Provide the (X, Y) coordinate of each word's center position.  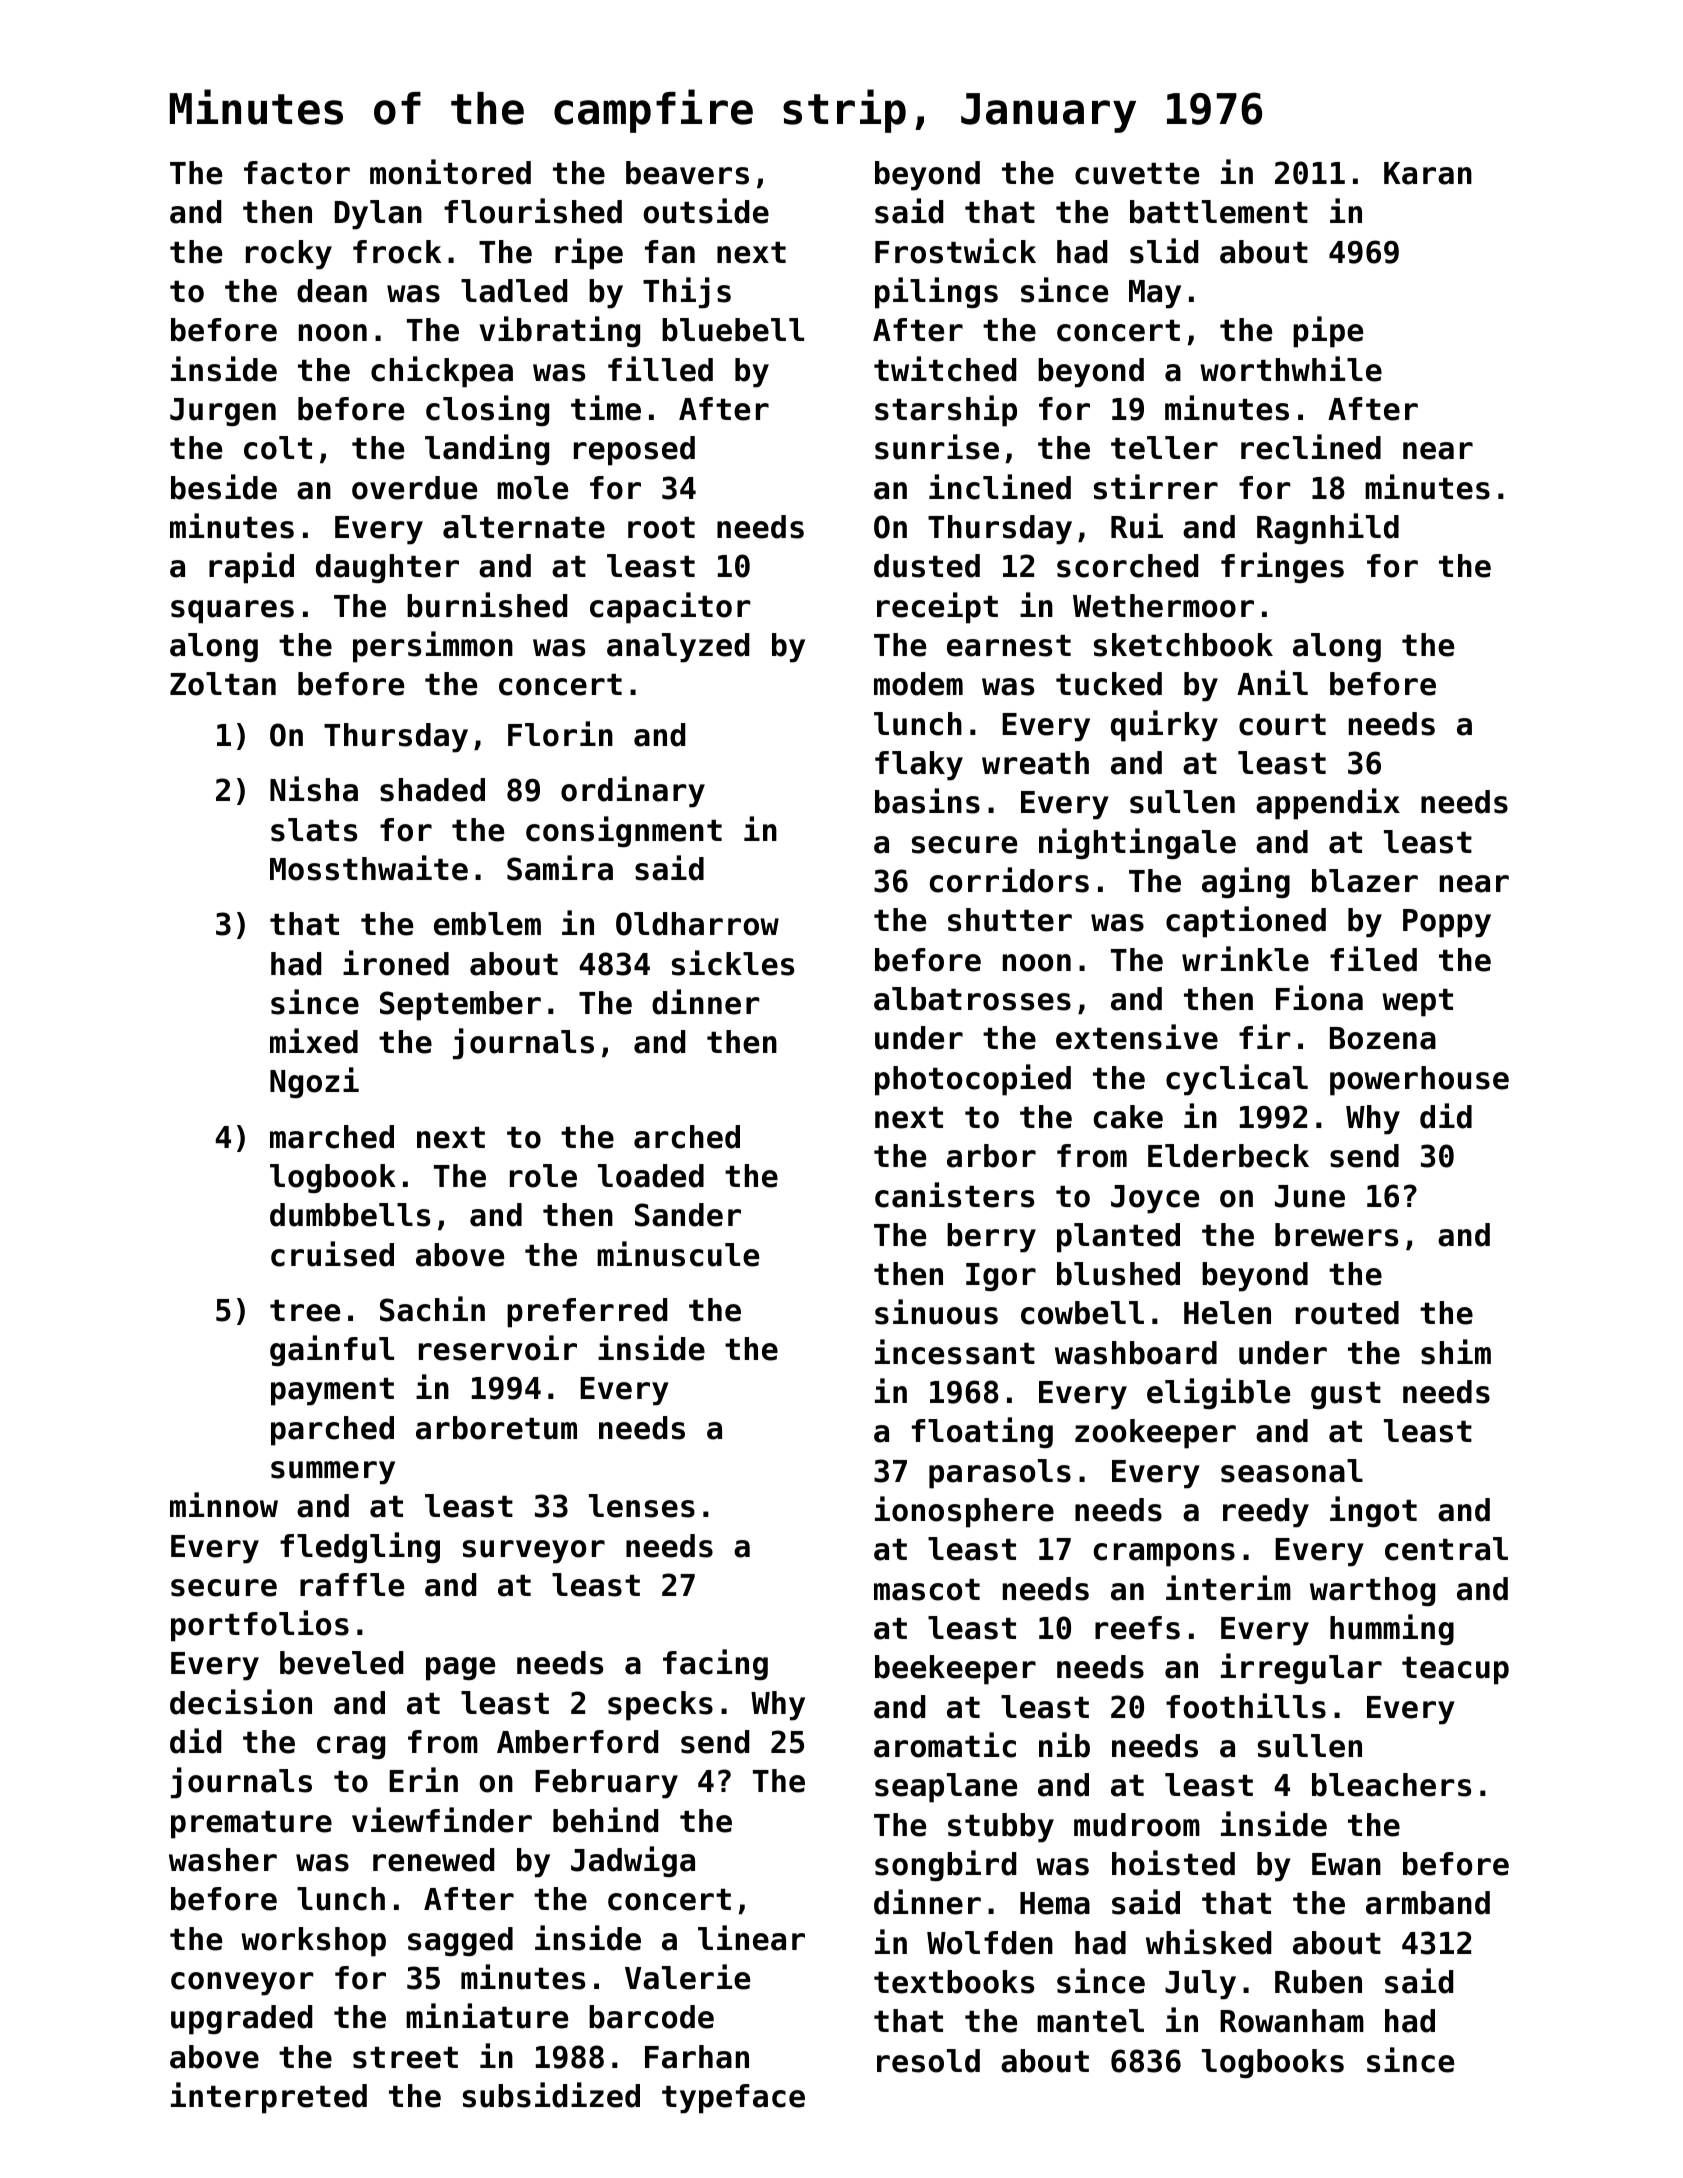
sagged (460, 1941)
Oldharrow (697, 924)
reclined (1311, 447)
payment (332, 1392)
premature (251, 1825)
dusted (927, 566)
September (460, 1006)
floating (982, 1432)
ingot (1373, 1511)
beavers (687, 173)
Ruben (1318, 1982)
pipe (1328, 332)
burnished (487, 605)
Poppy (1447, 923)
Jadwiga (633, 1861)
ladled (514, 291)
